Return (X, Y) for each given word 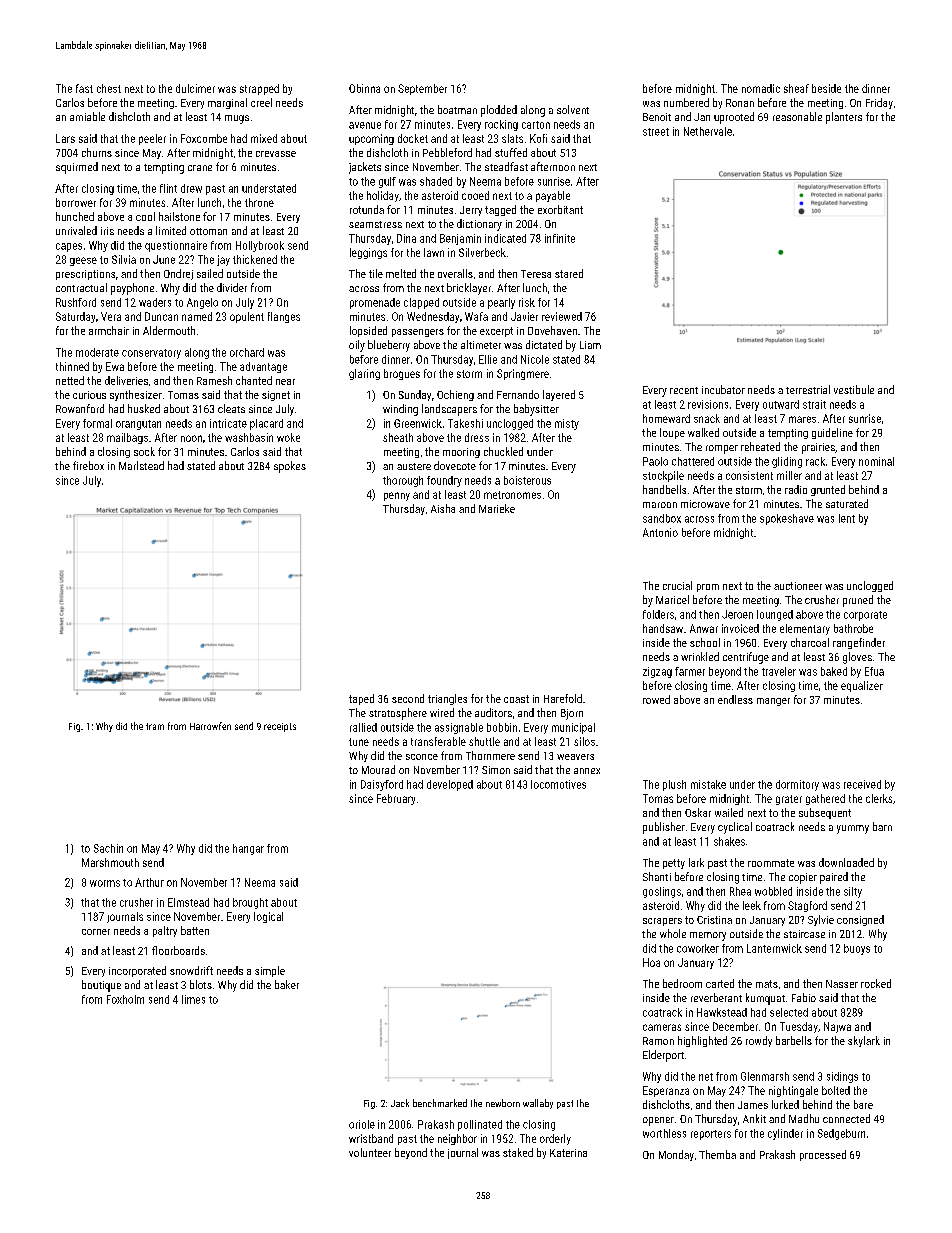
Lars (65, 138)
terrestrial (808, 389)
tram (155, 726)
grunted (828, 490)
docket (413, 138)
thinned (72, 366)
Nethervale (708, 131)
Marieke (497, 508)
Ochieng (455, 395)
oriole (362, 1124)
